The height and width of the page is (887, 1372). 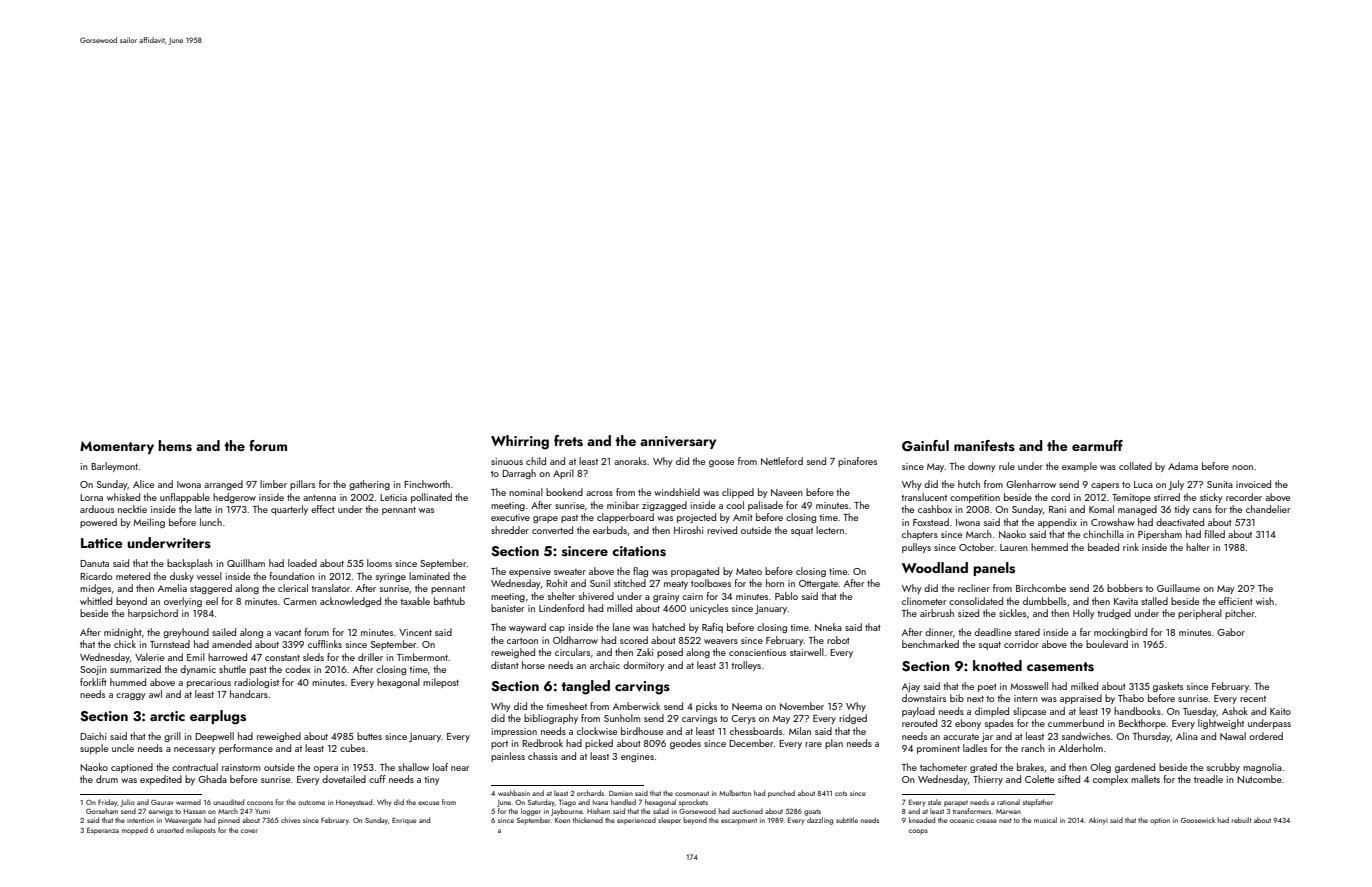 What do you see at coordinates (1253, 699) in the page?
I see `recent` at bounding box center [1253, 699].
